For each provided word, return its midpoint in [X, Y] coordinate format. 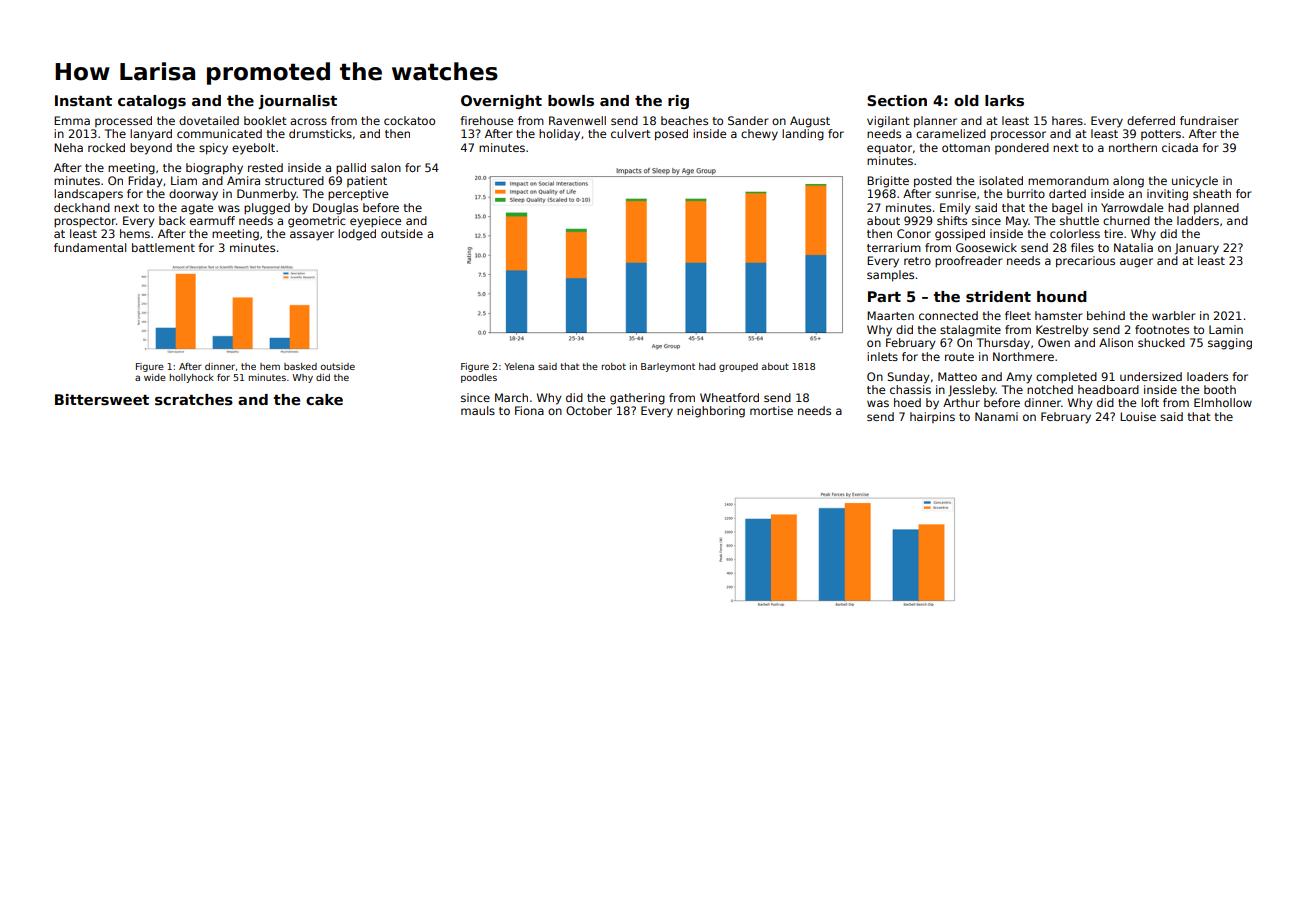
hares [1067, 120]
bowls [571, 100]
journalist [298, 102]
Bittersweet [102, 399]
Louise [1138, 416]
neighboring [711, 412]
